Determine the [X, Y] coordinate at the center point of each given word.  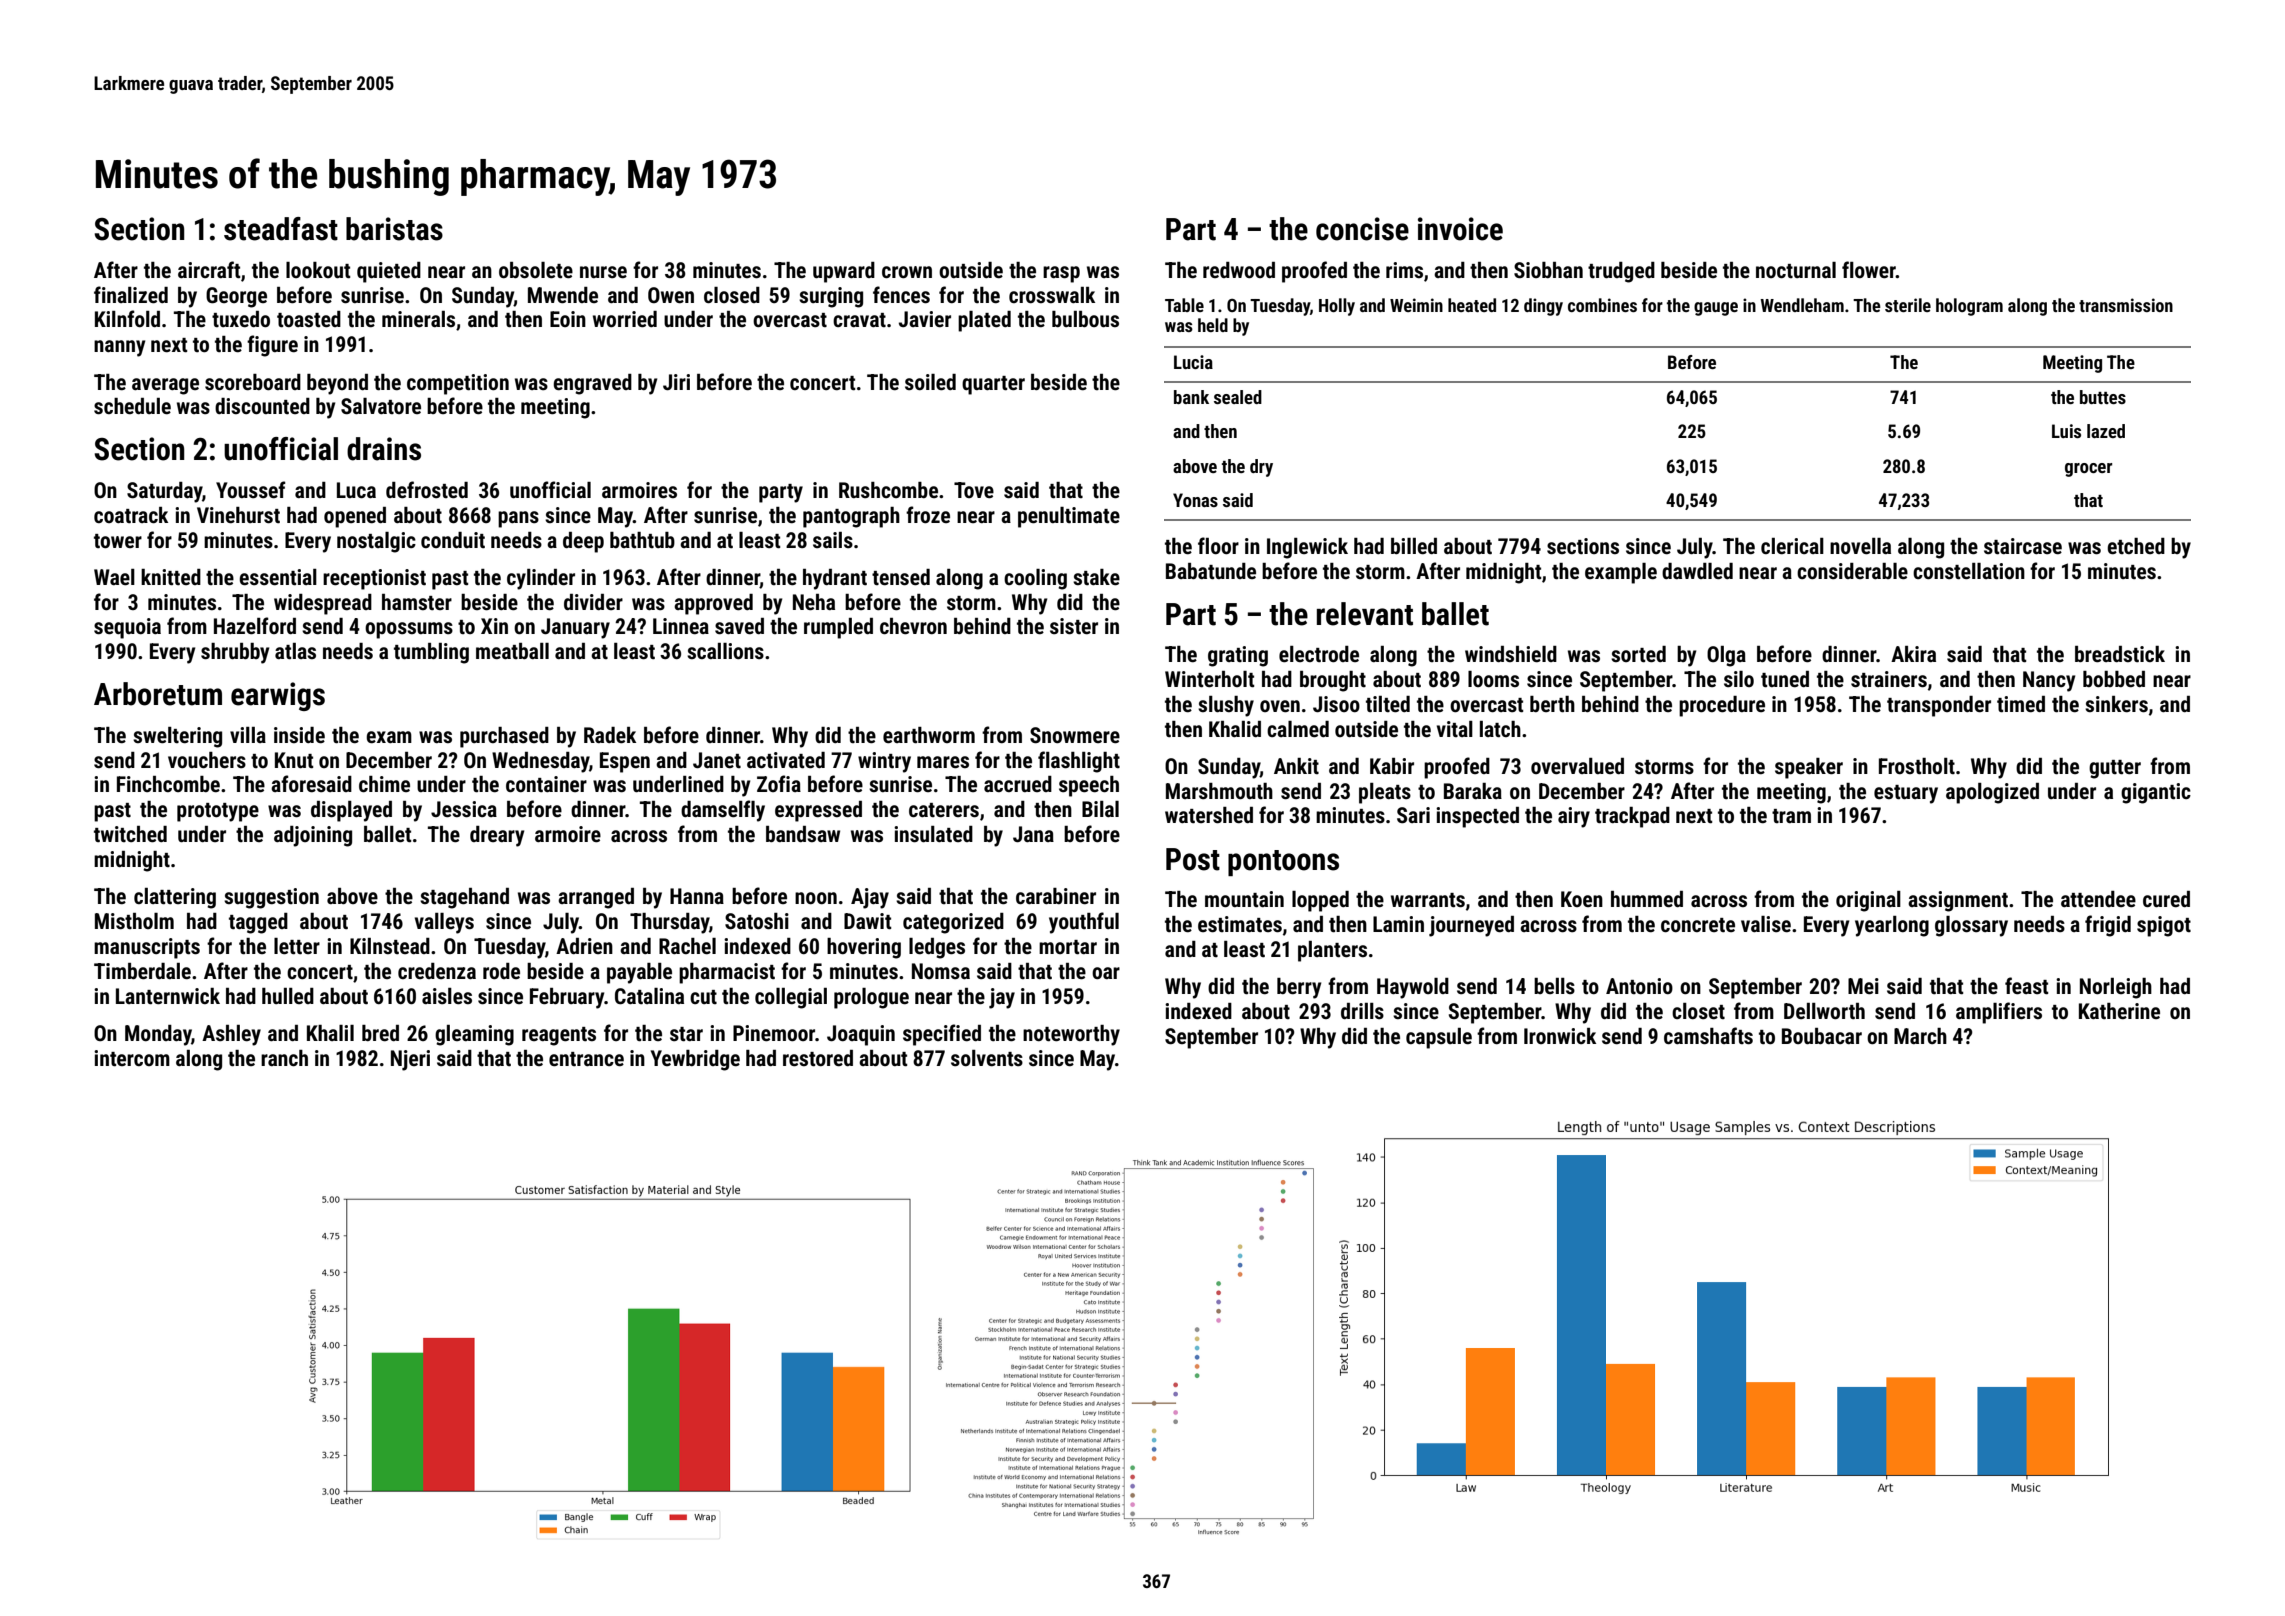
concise [1362, 229]
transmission [2126, 305]
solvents [987, 1058]
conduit [453, 540]
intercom [132, 1058]
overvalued [1577, 766]
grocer [2088, 470]
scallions [725, 651]
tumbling [431, 653]
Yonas [1195, 500]
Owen [671, 295]
